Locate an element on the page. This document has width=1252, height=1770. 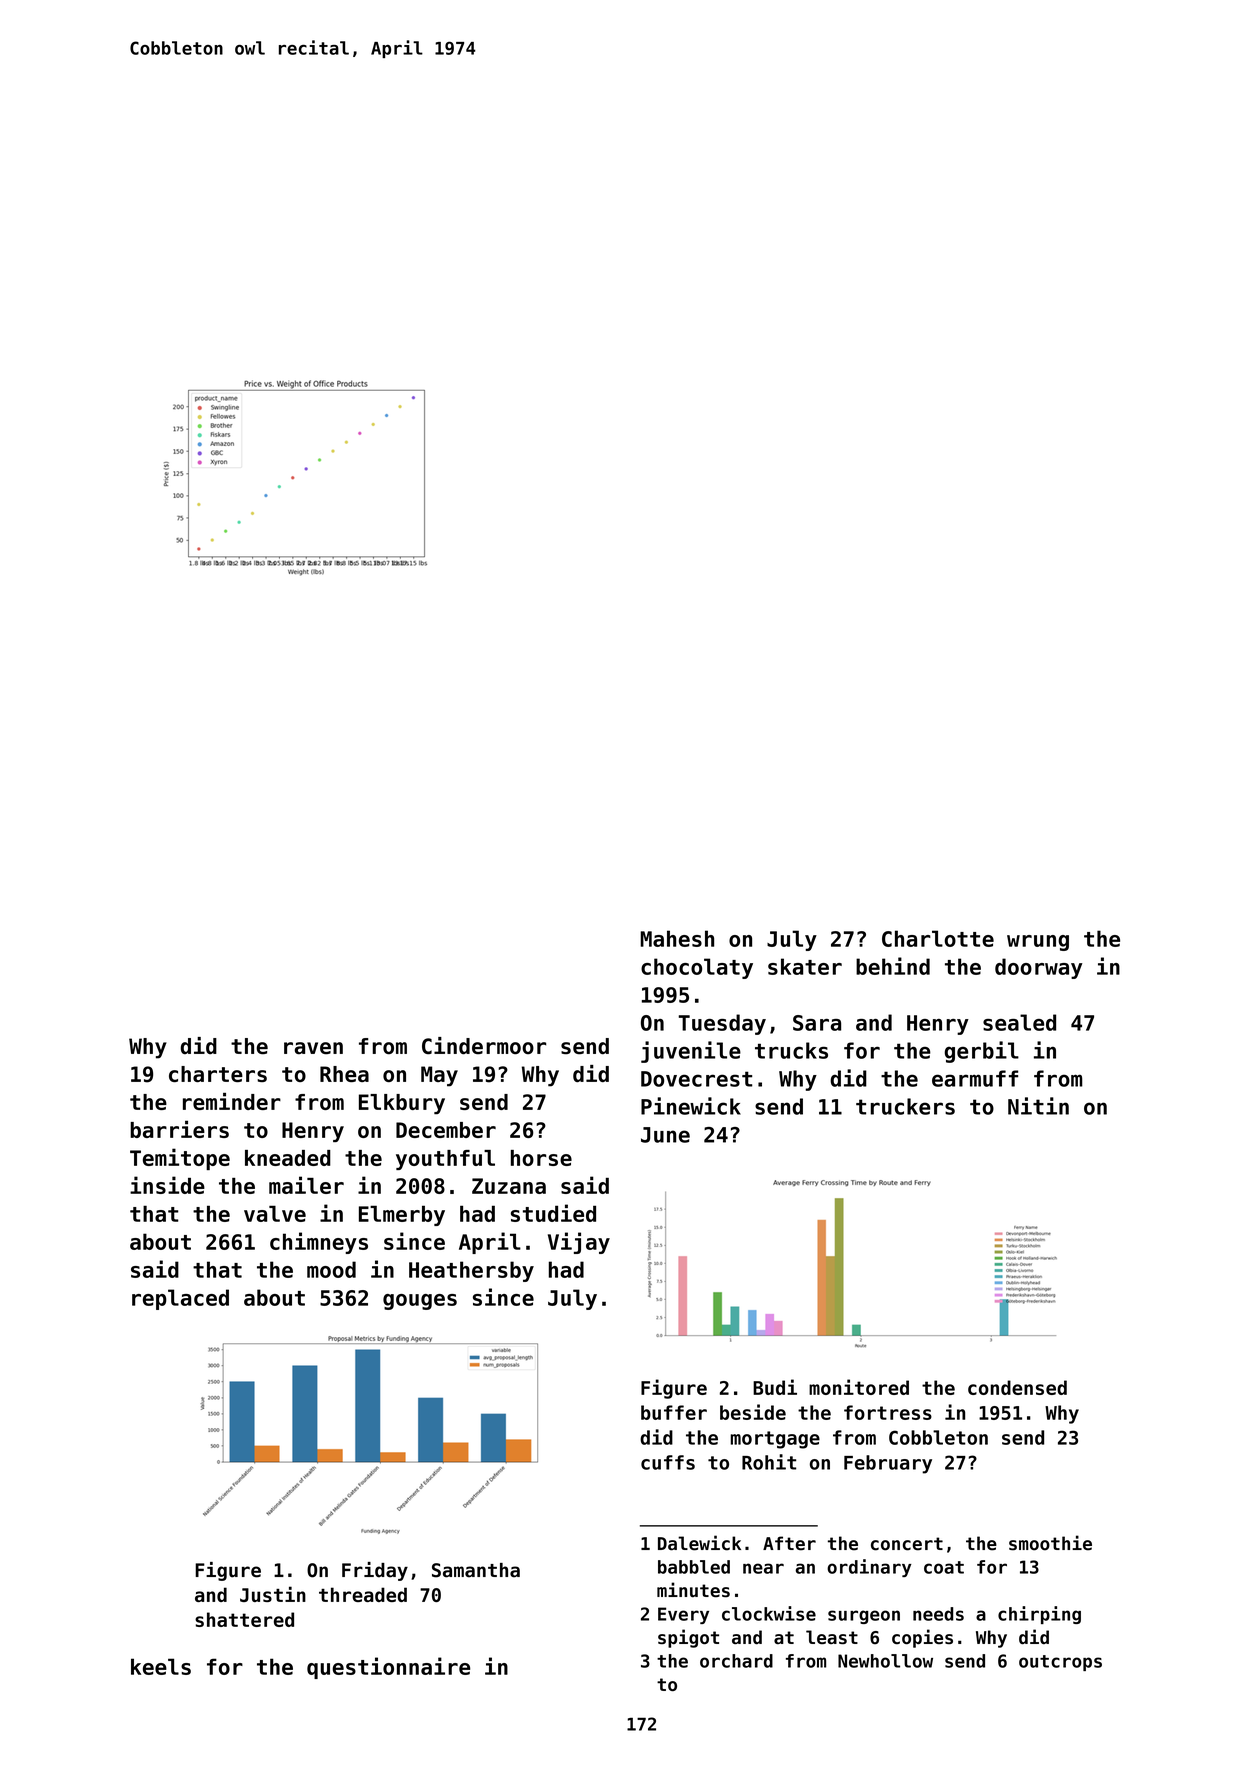
trucks is located at coordinates (791, 1050).
